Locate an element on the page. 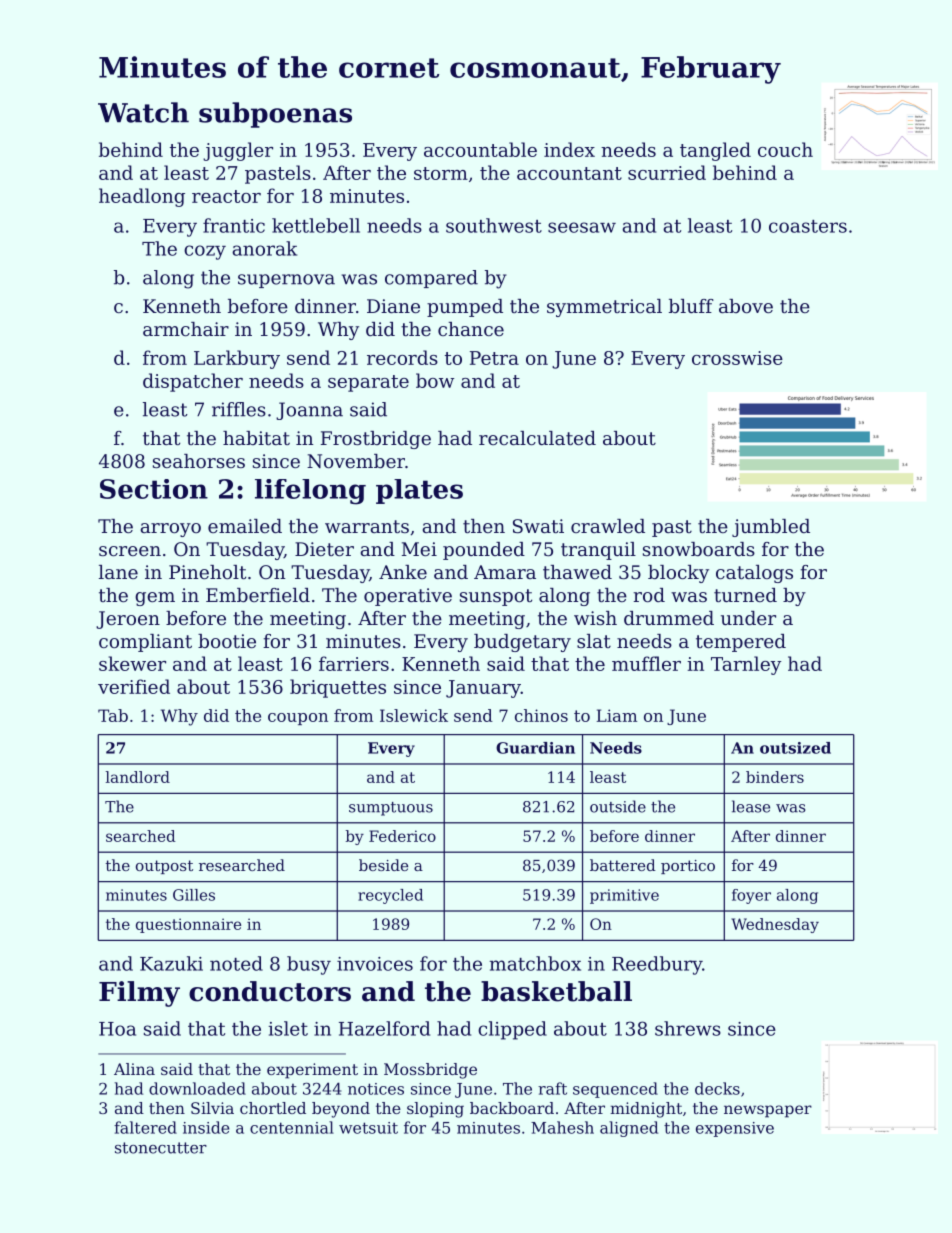 Image resolution: width=952 pixels, height=1233 pixels. subpoenas is located at coordinates (275, 115).
